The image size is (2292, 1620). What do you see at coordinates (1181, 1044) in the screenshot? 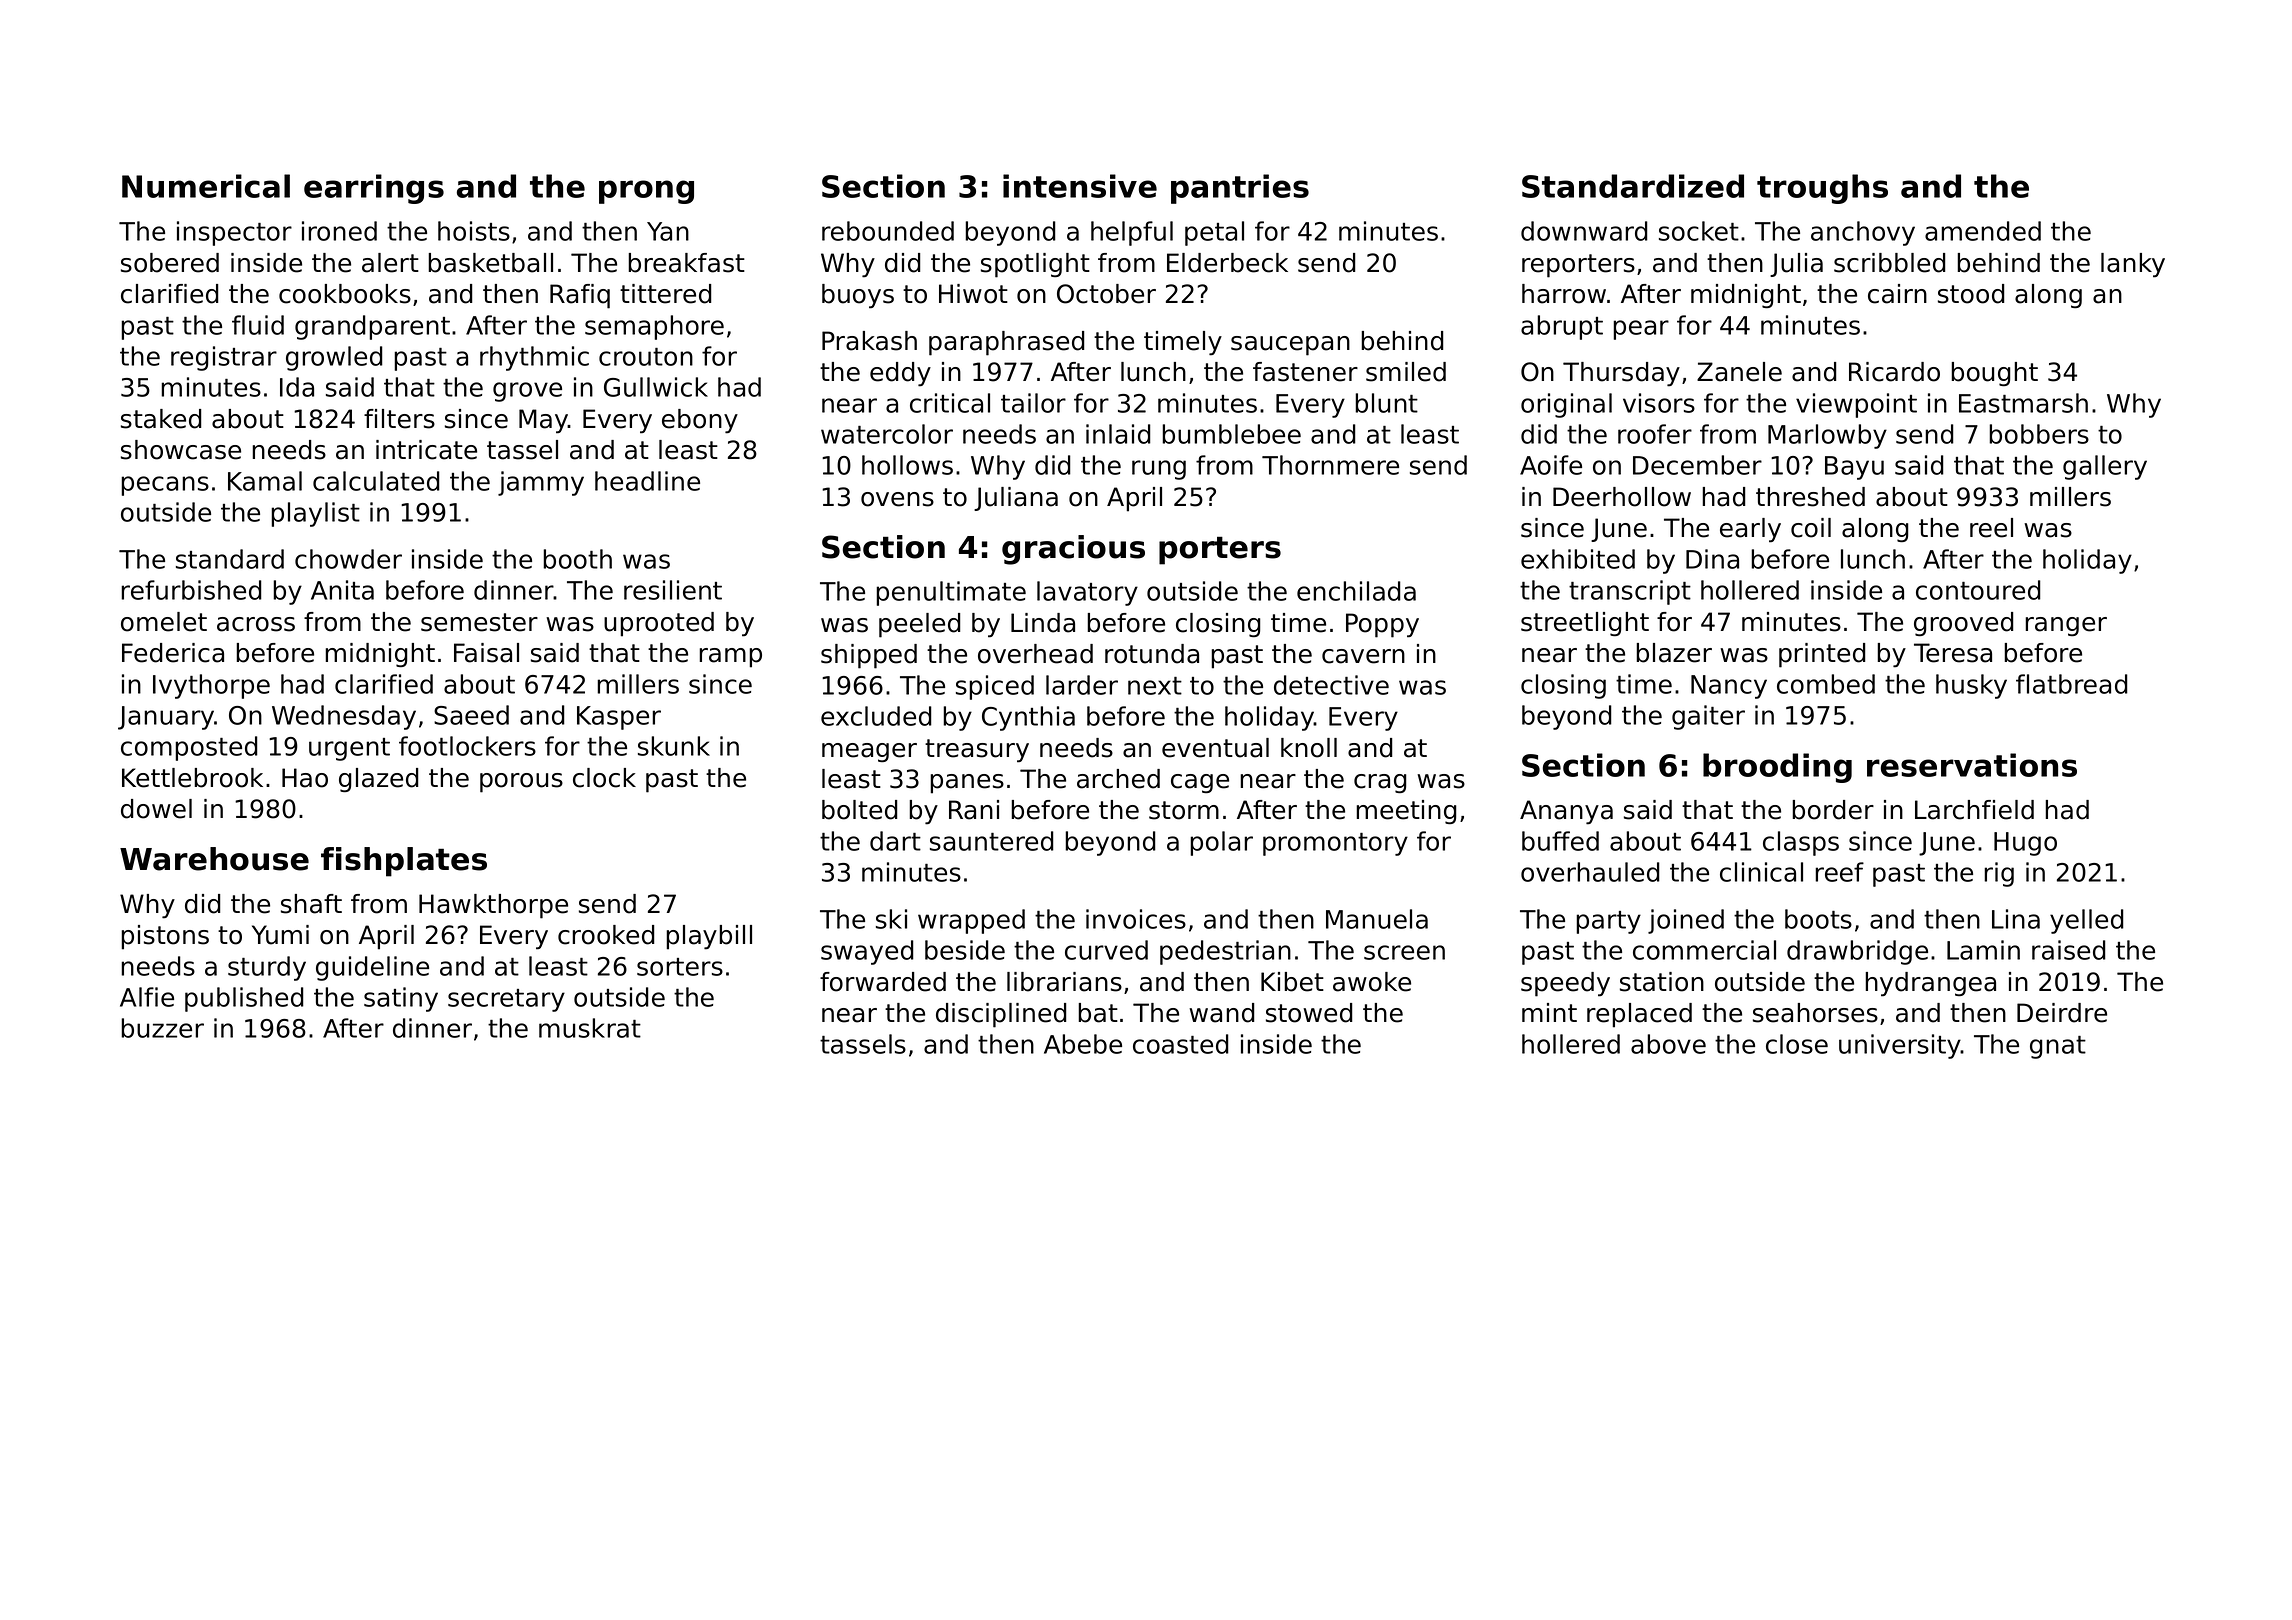
I see `coasted` at bounding box center [1181, 1044].
